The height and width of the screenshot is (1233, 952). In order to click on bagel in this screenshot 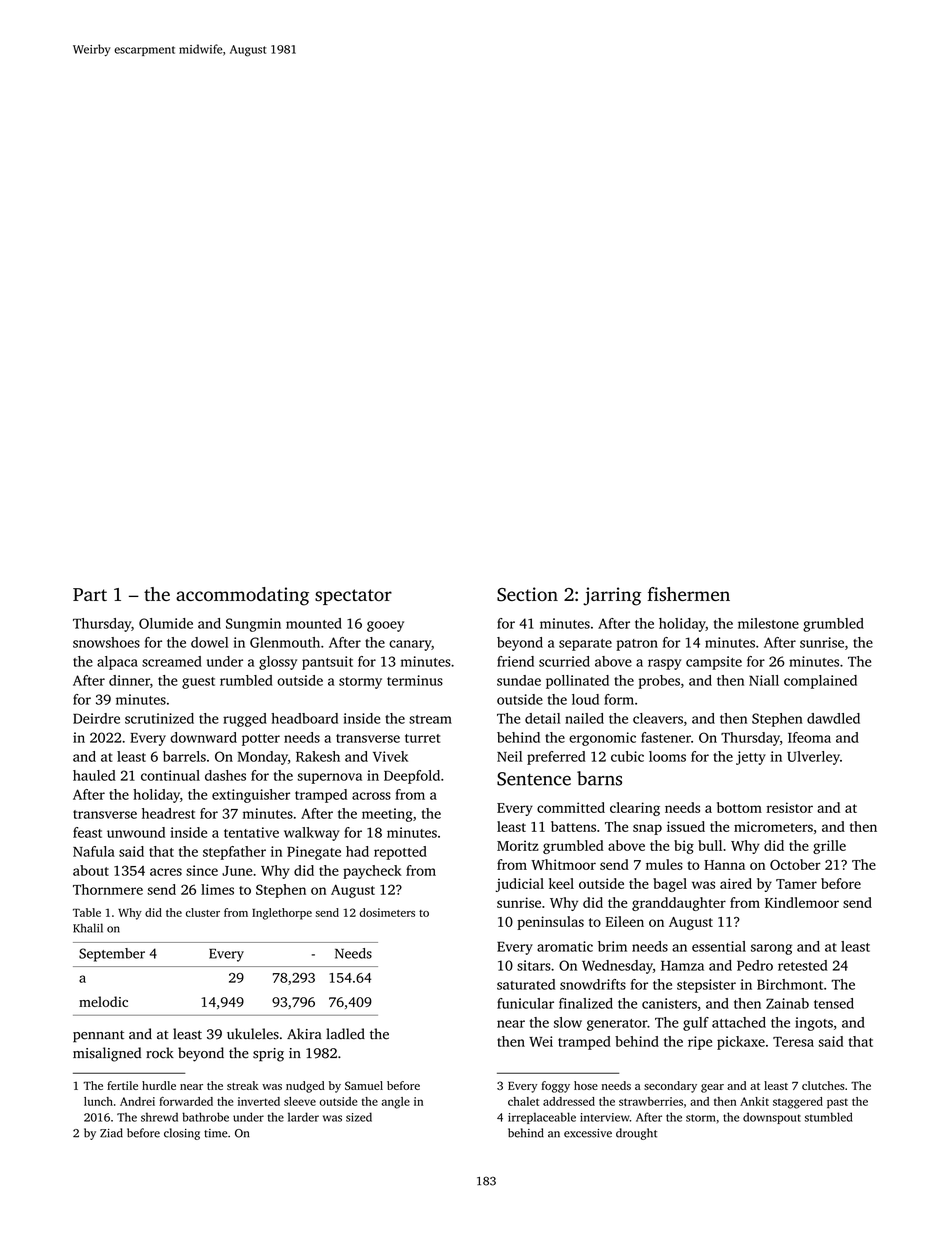, I will do `click(670, 885)`.
